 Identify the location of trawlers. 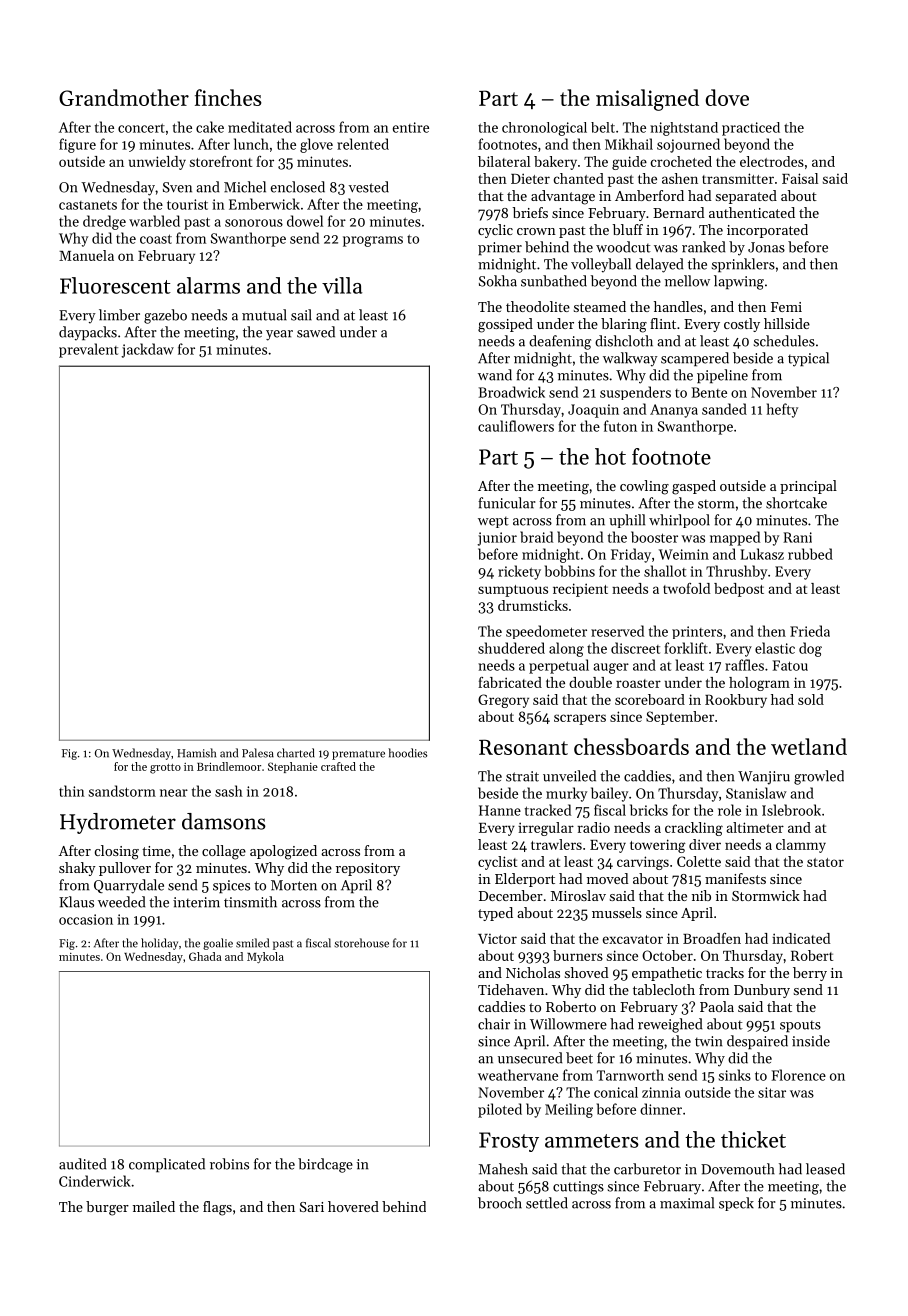
(556, 844).
